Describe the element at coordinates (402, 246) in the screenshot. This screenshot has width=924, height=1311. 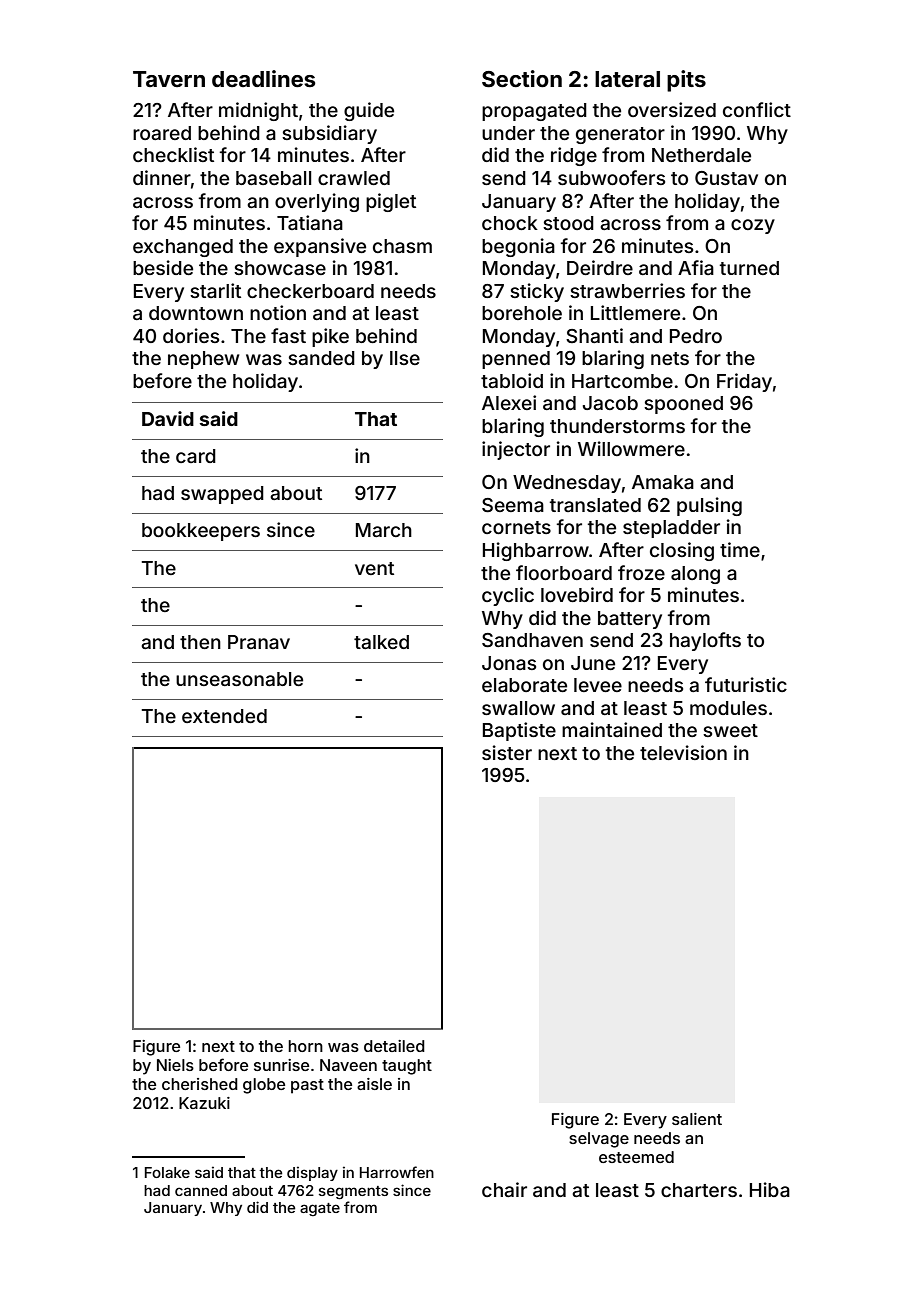
I see `chasm` at that location.
